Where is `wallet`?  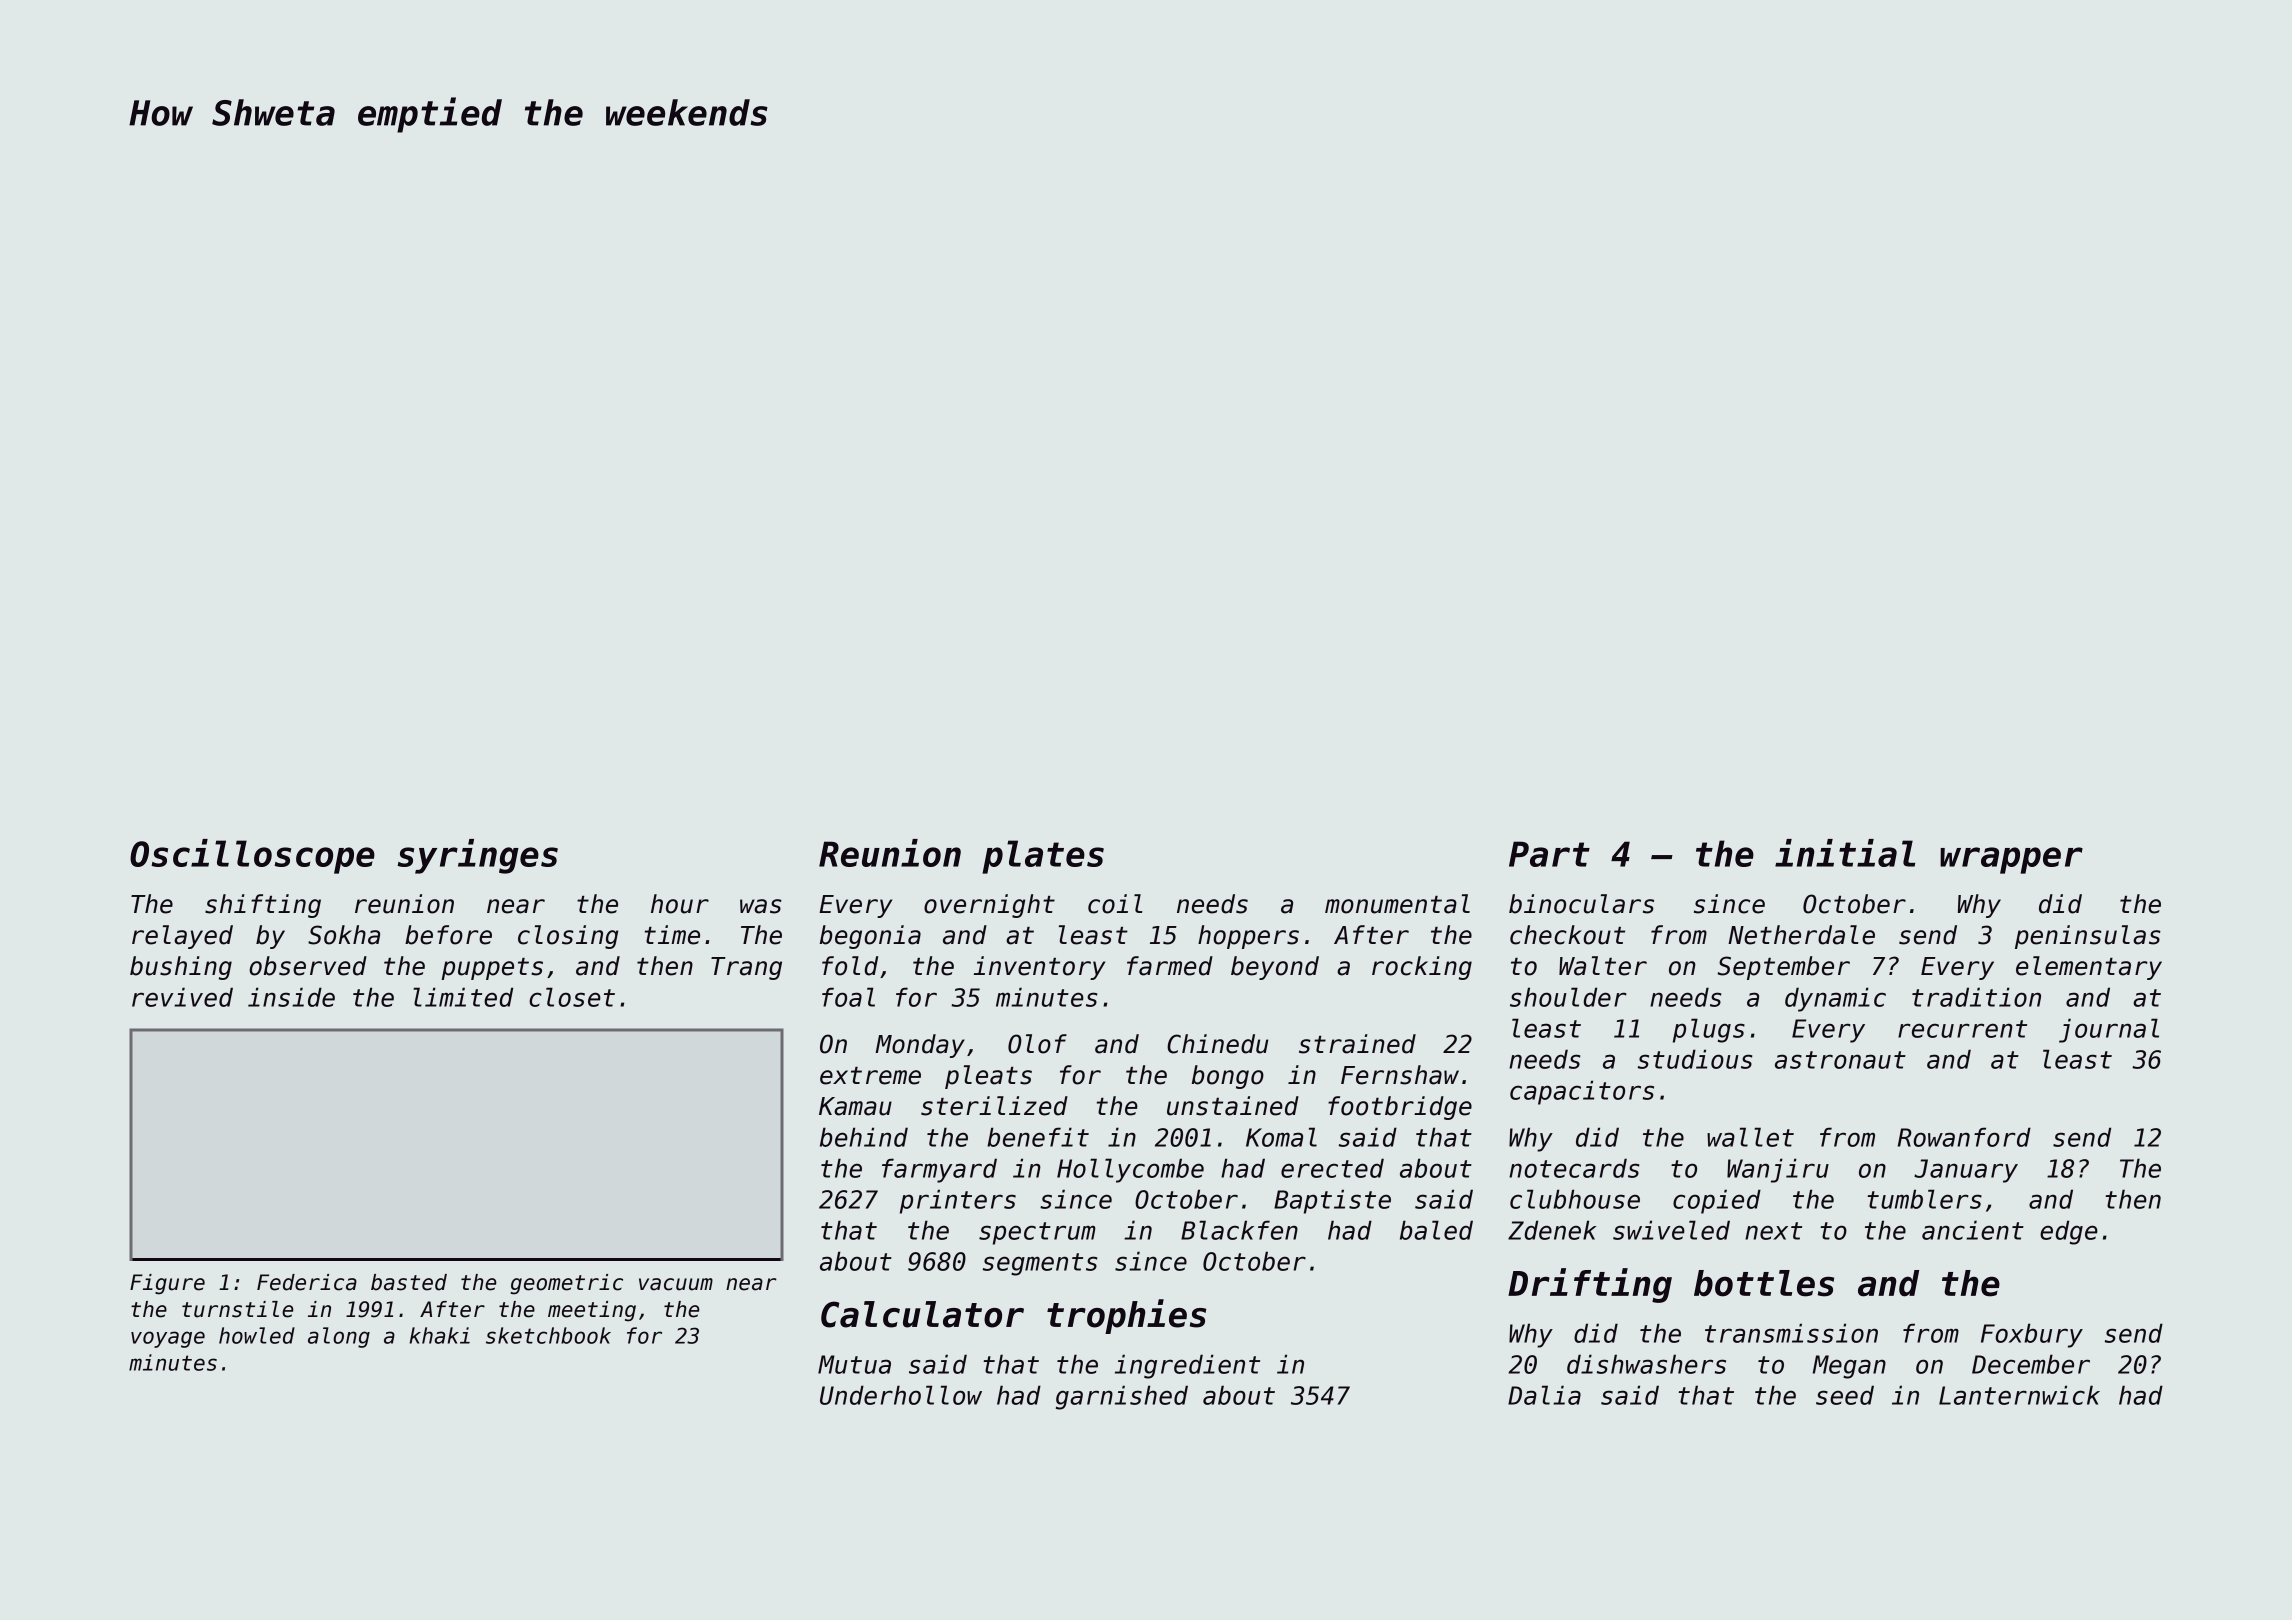
wallet is located at coordinates (1750, 1137).
